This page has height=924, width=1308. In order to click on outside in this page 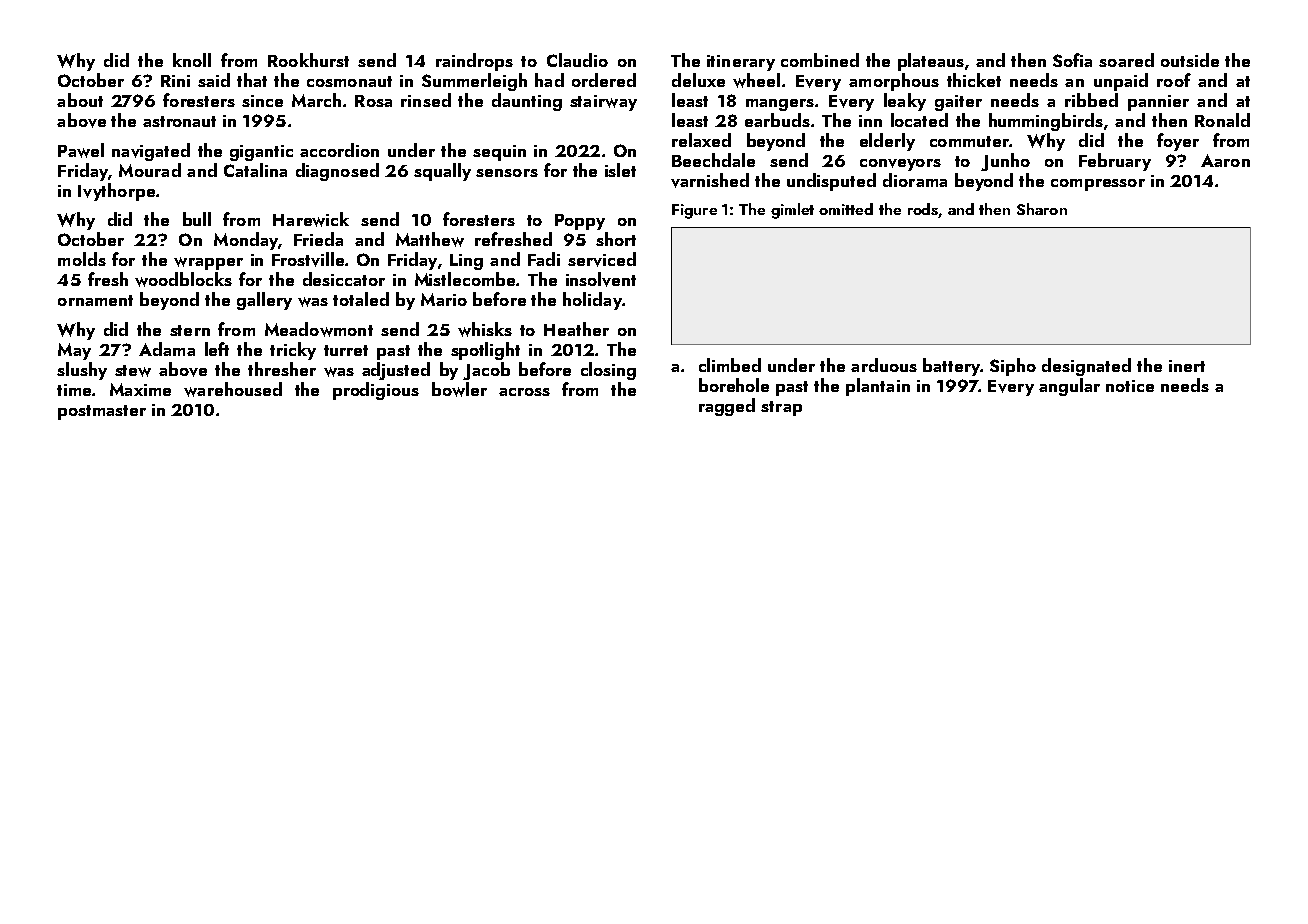, I will do `click(1190, 60)`.
